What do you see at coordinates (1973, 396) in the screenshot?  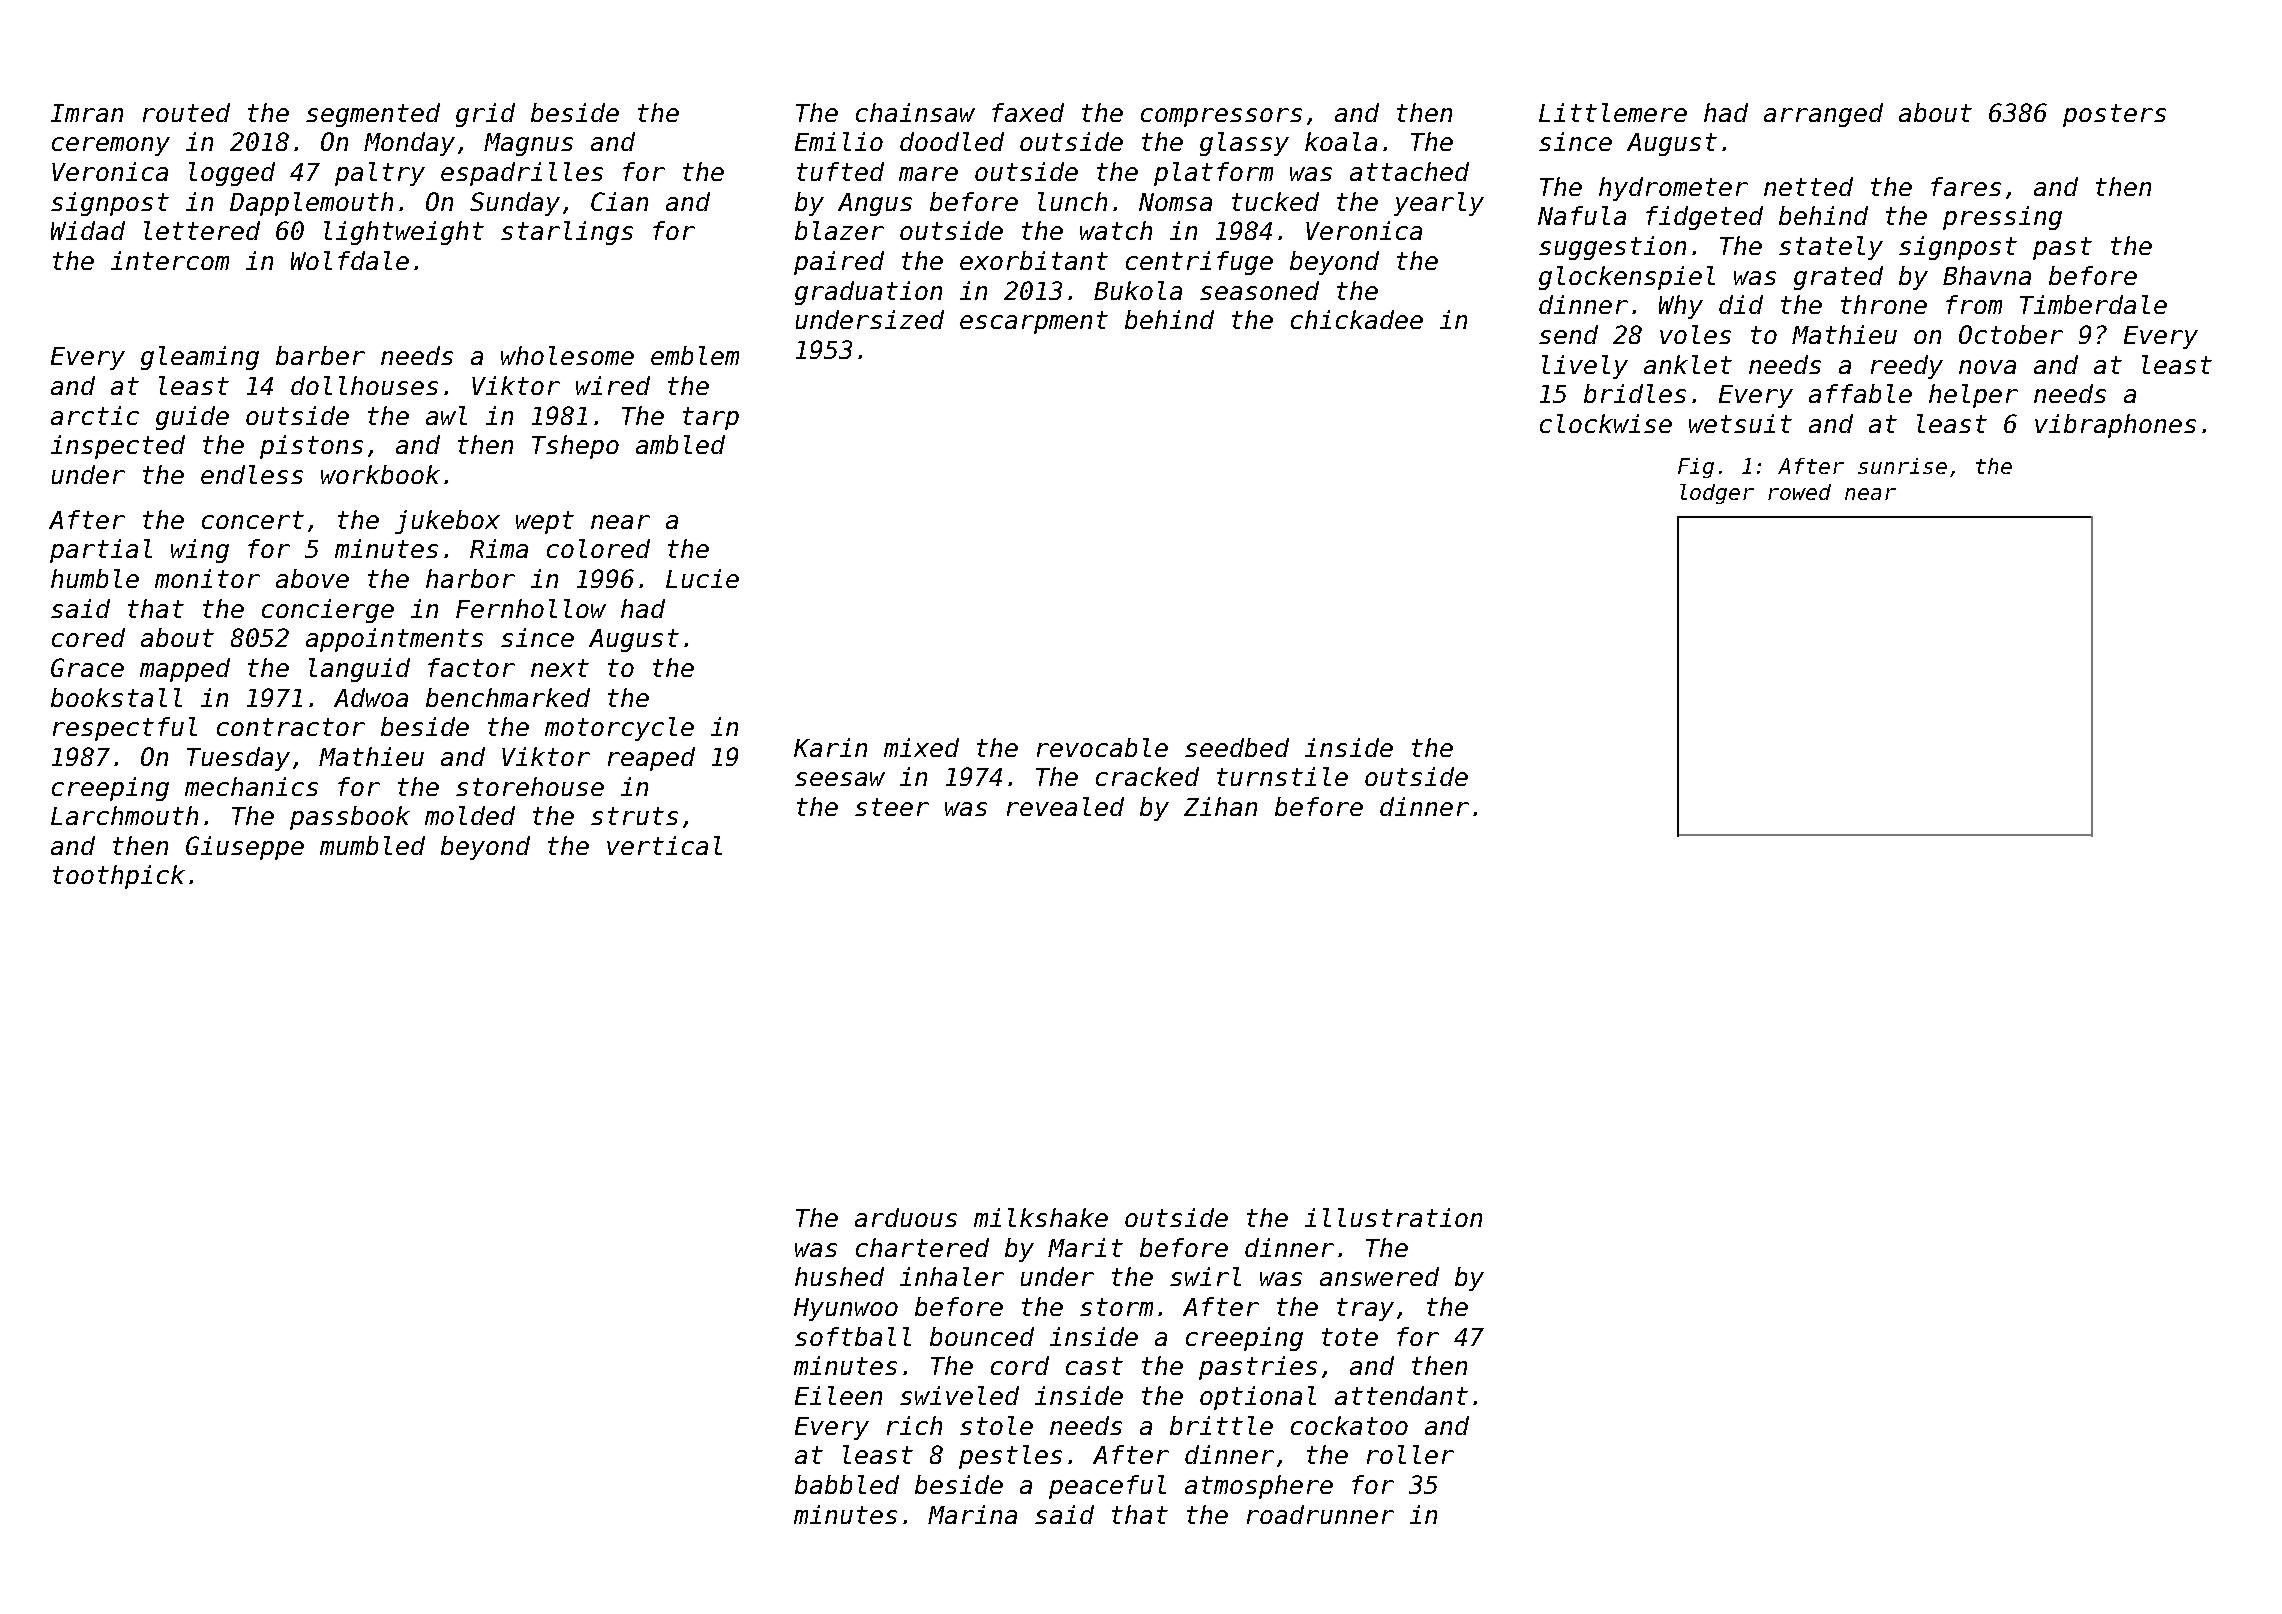 I see `helper` at bounding box center [1973, 396].
